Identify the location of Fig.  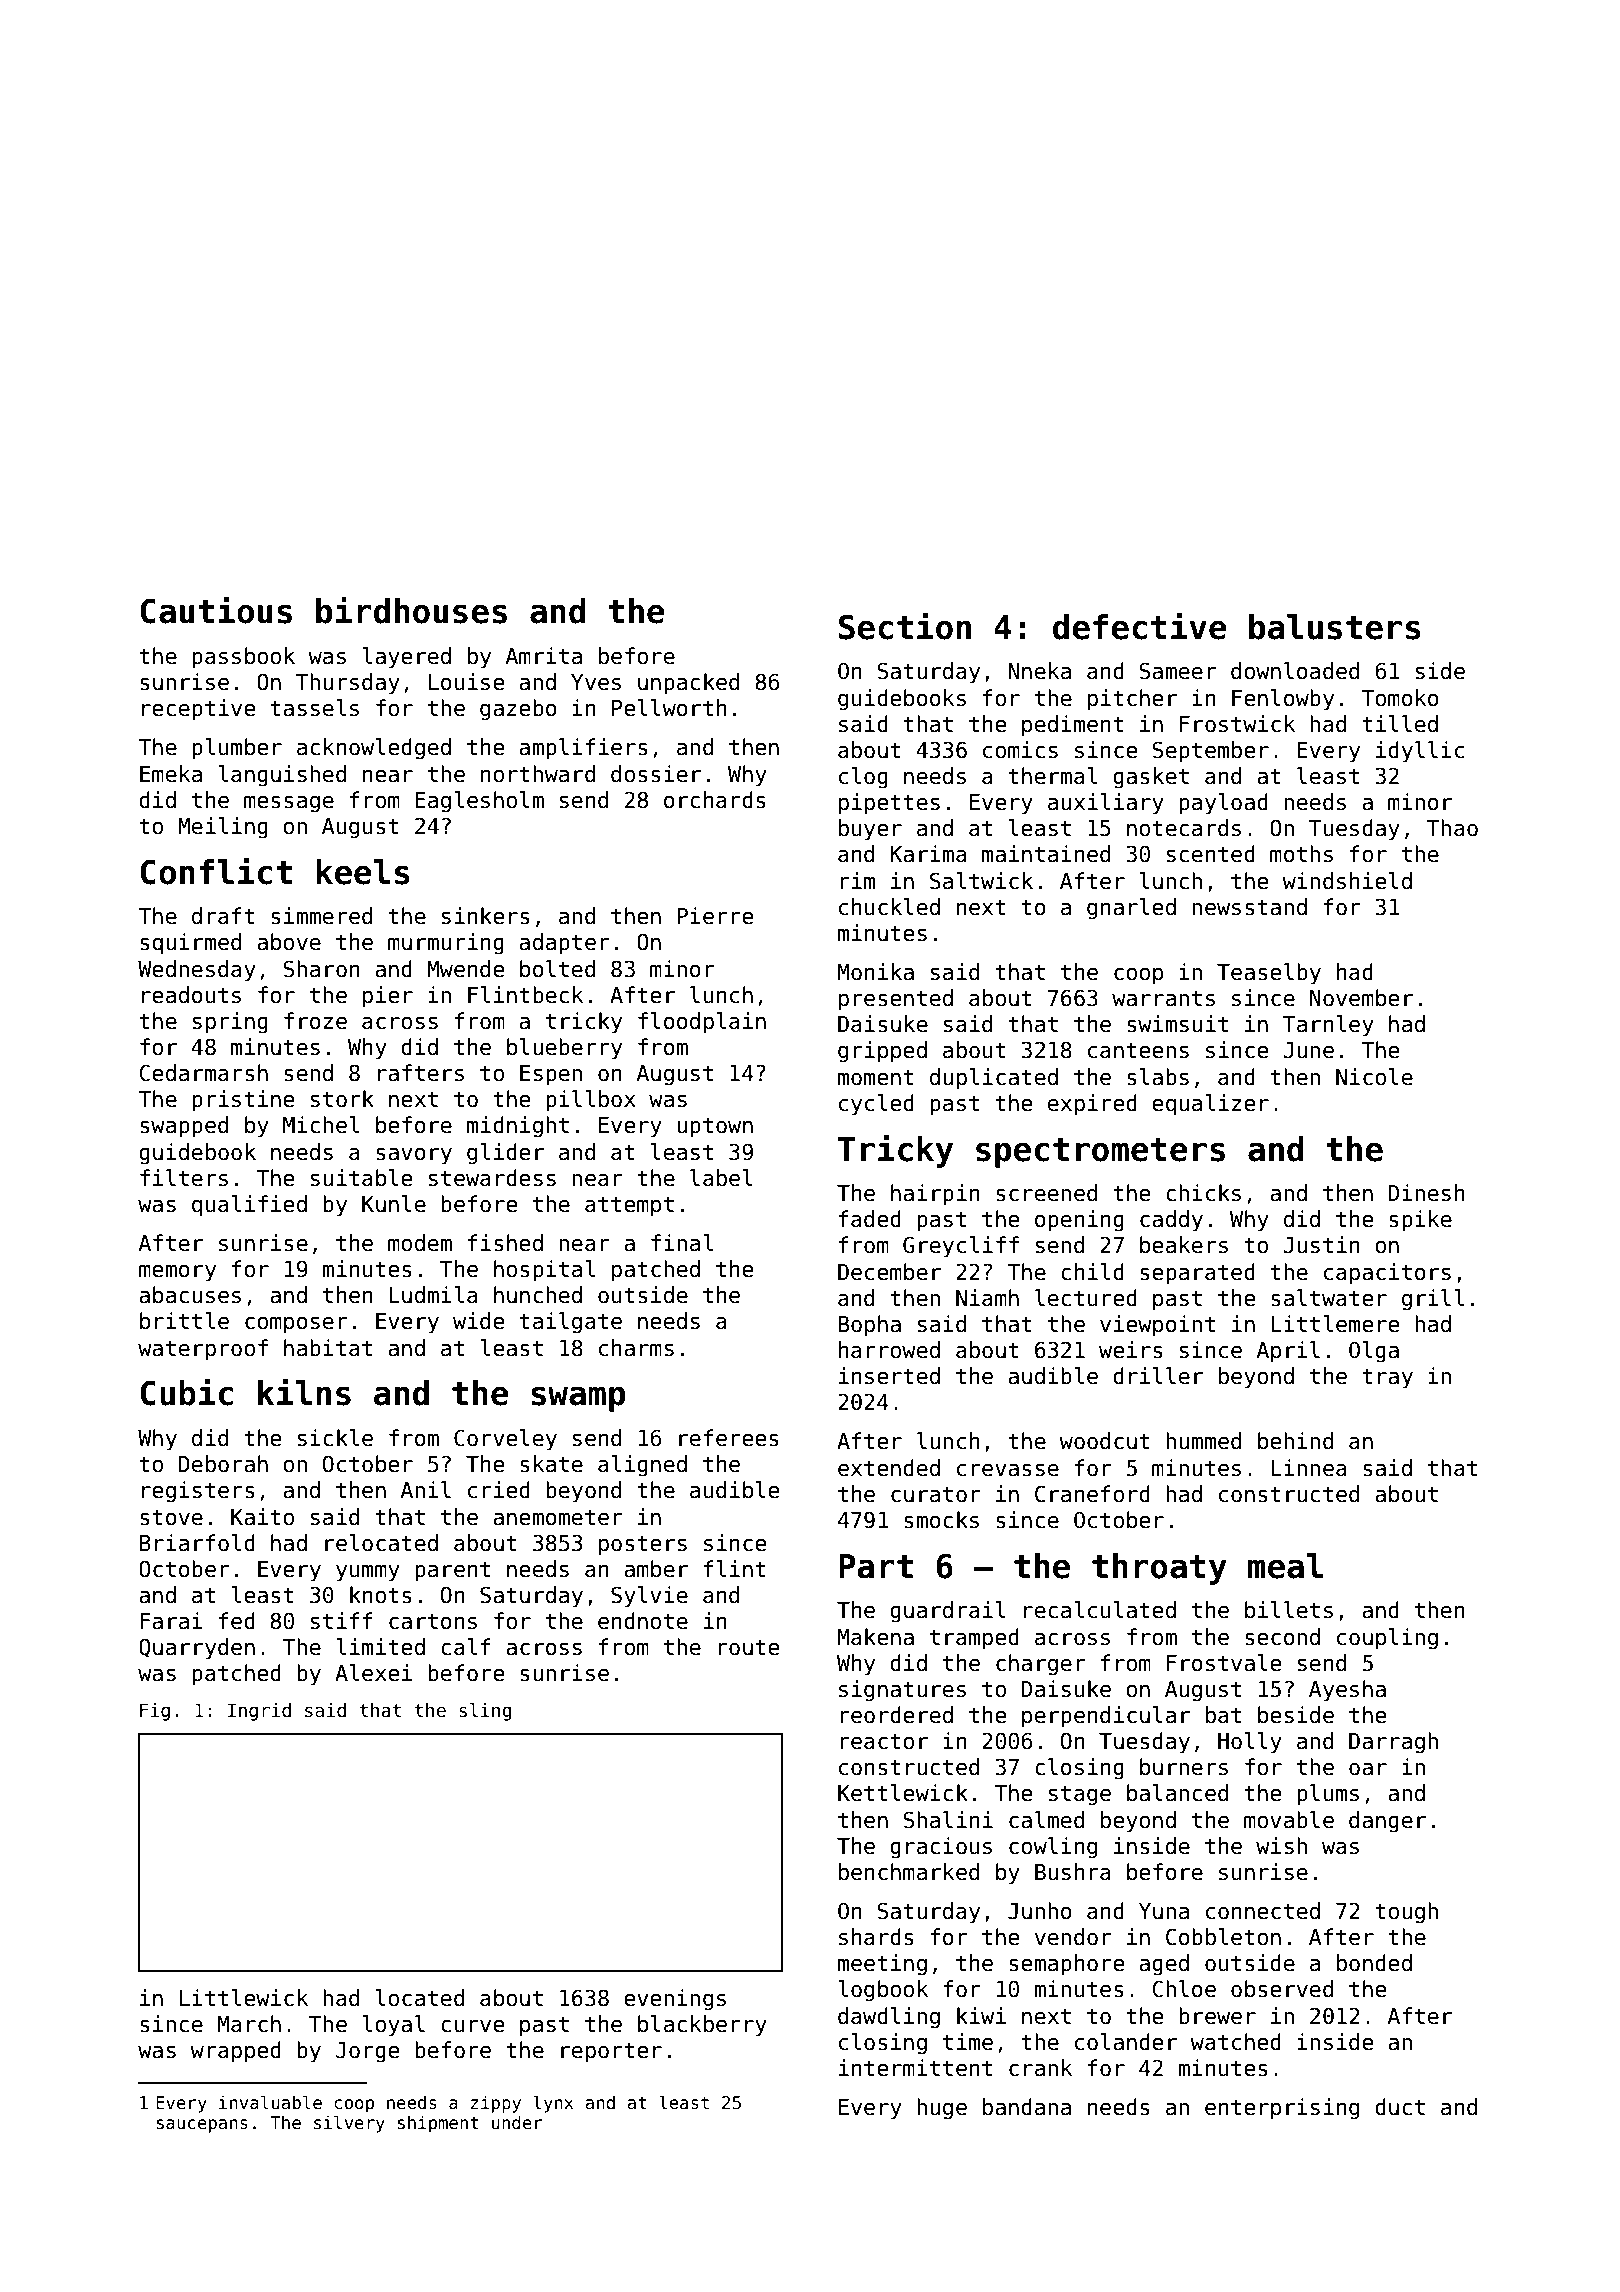
(155, 1712).
